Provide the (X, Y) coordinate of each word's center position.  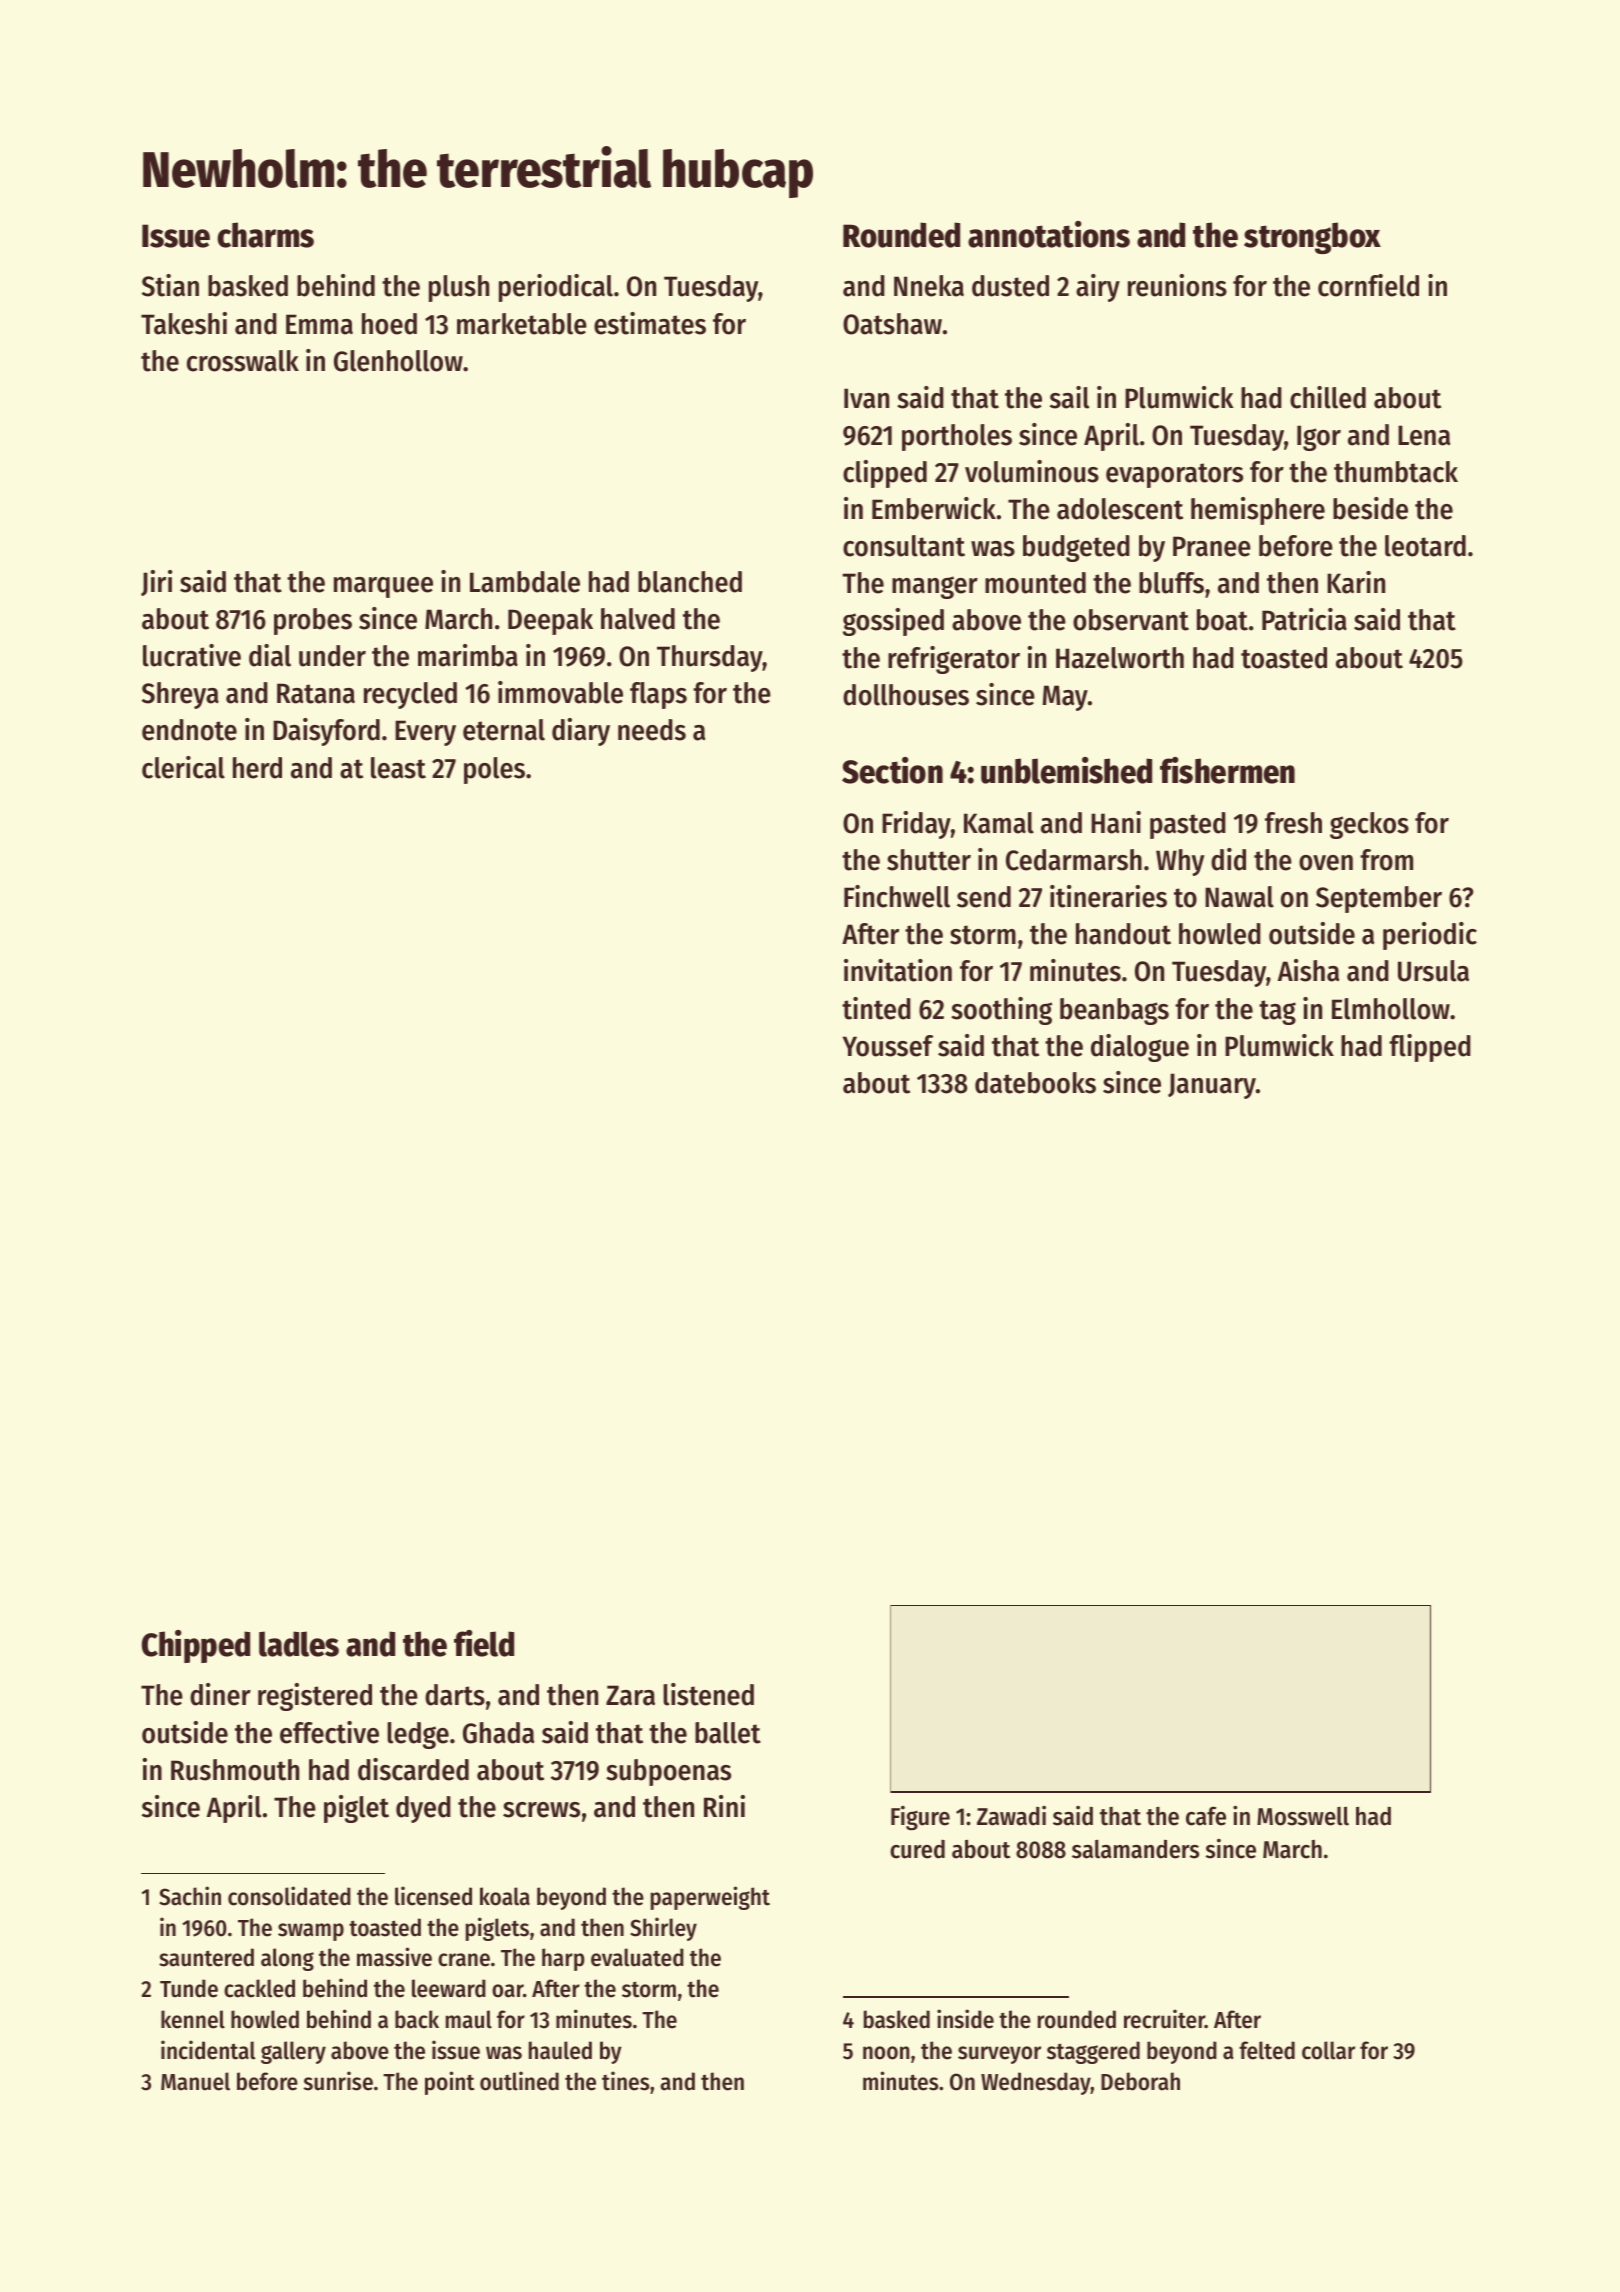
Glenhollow (398, 361)
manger (935, 587)
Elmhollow (1391, 1009)
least (398, 768)
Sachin (190, 1896)
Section (892, 770)
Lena (1424, 435)
